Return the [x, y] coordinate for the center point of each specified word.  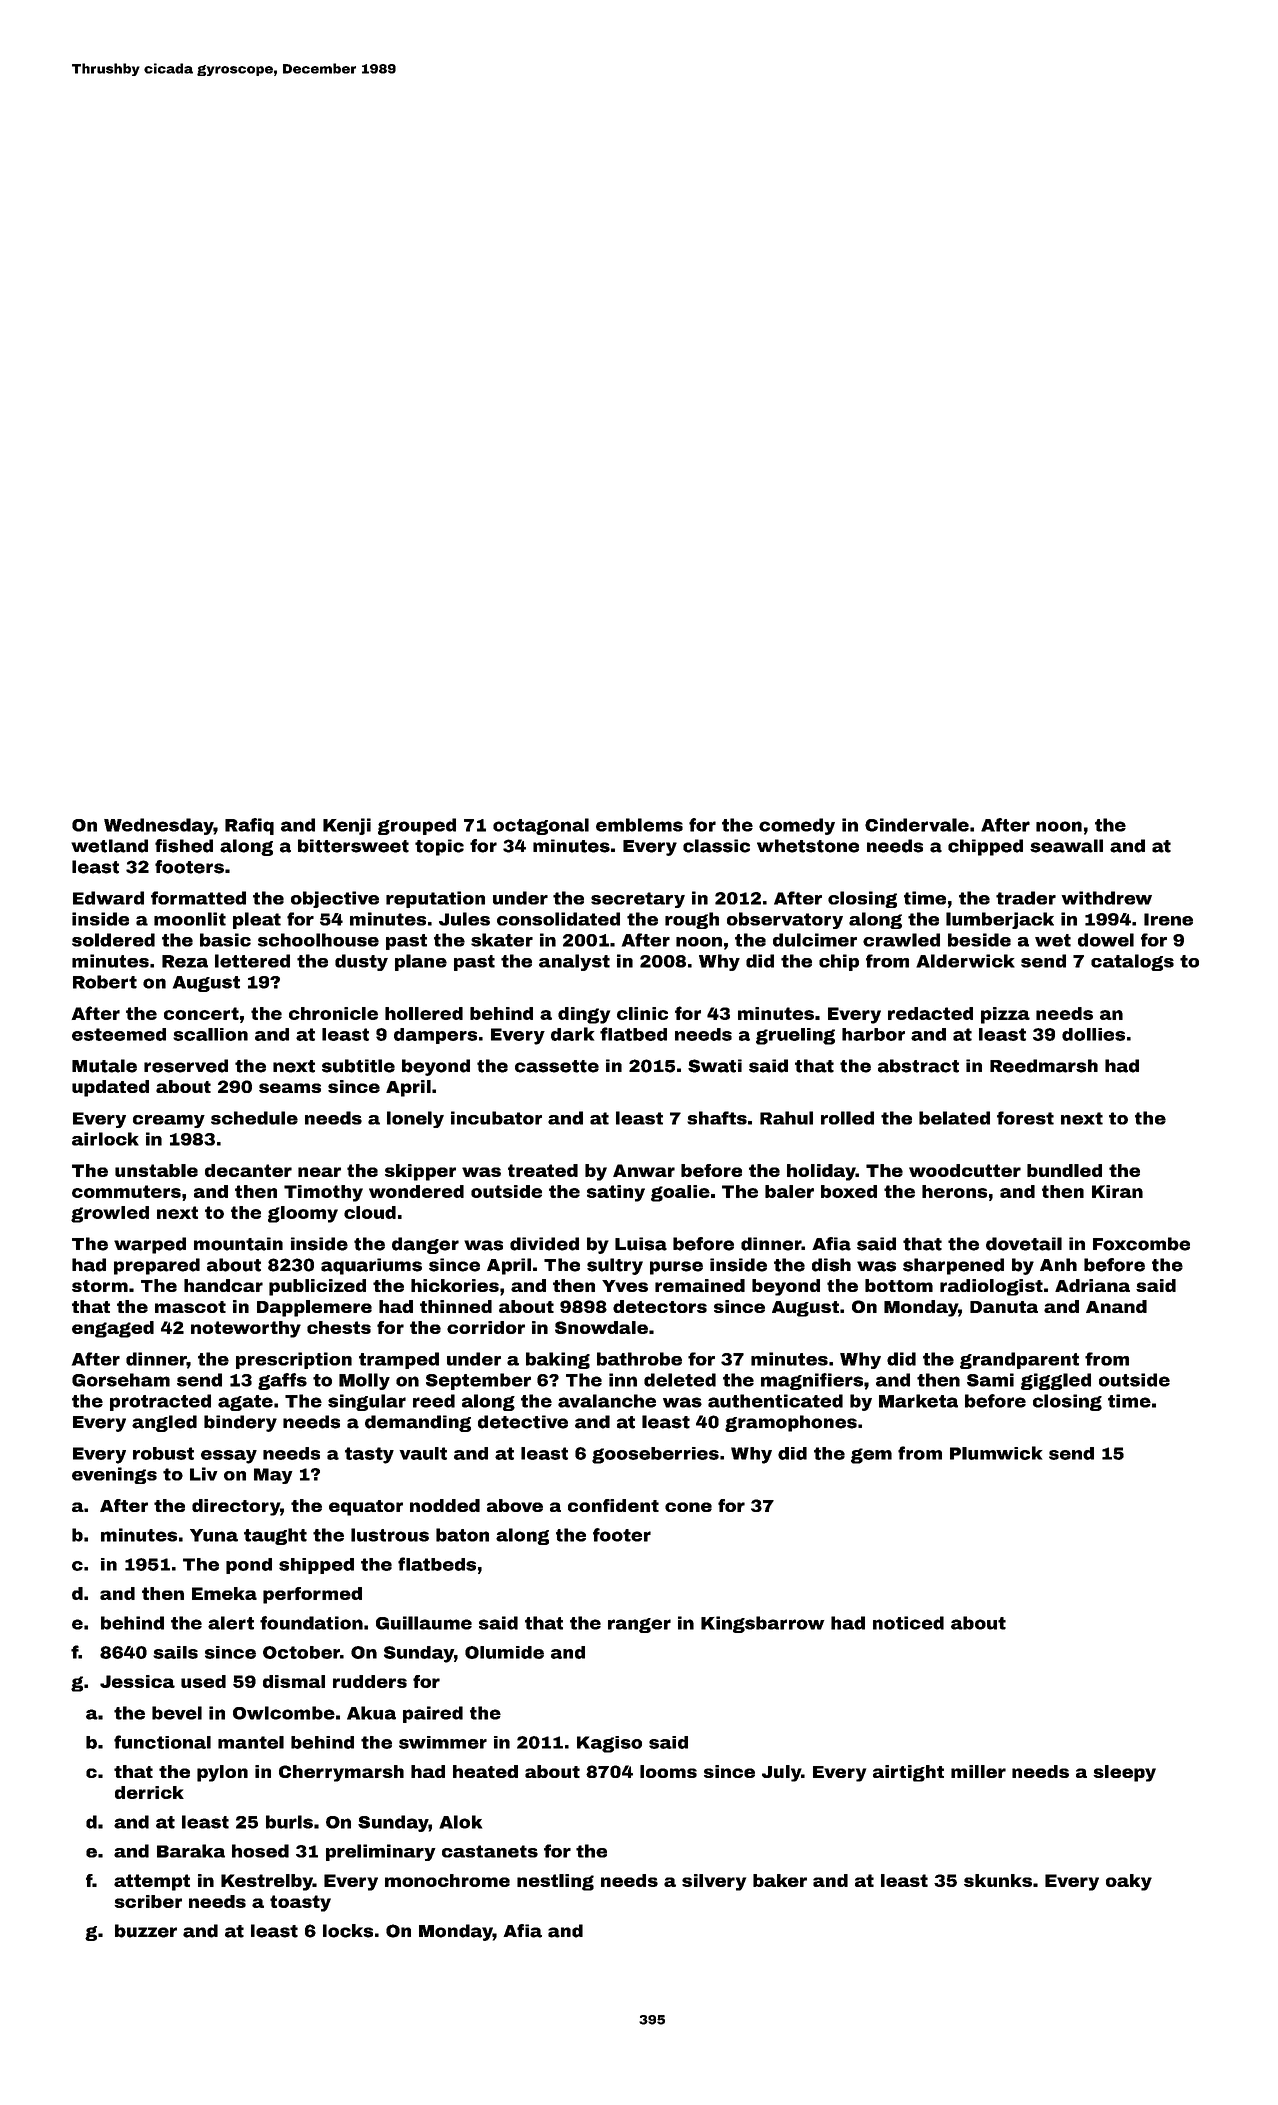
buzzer [146, 1931]
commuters [126, 1191]
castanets [490, 1851]
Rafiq [249, 826]
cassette [557, 1066]
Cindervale [917, 825]
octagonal [541, 826]
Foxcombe [1141, 1244]
